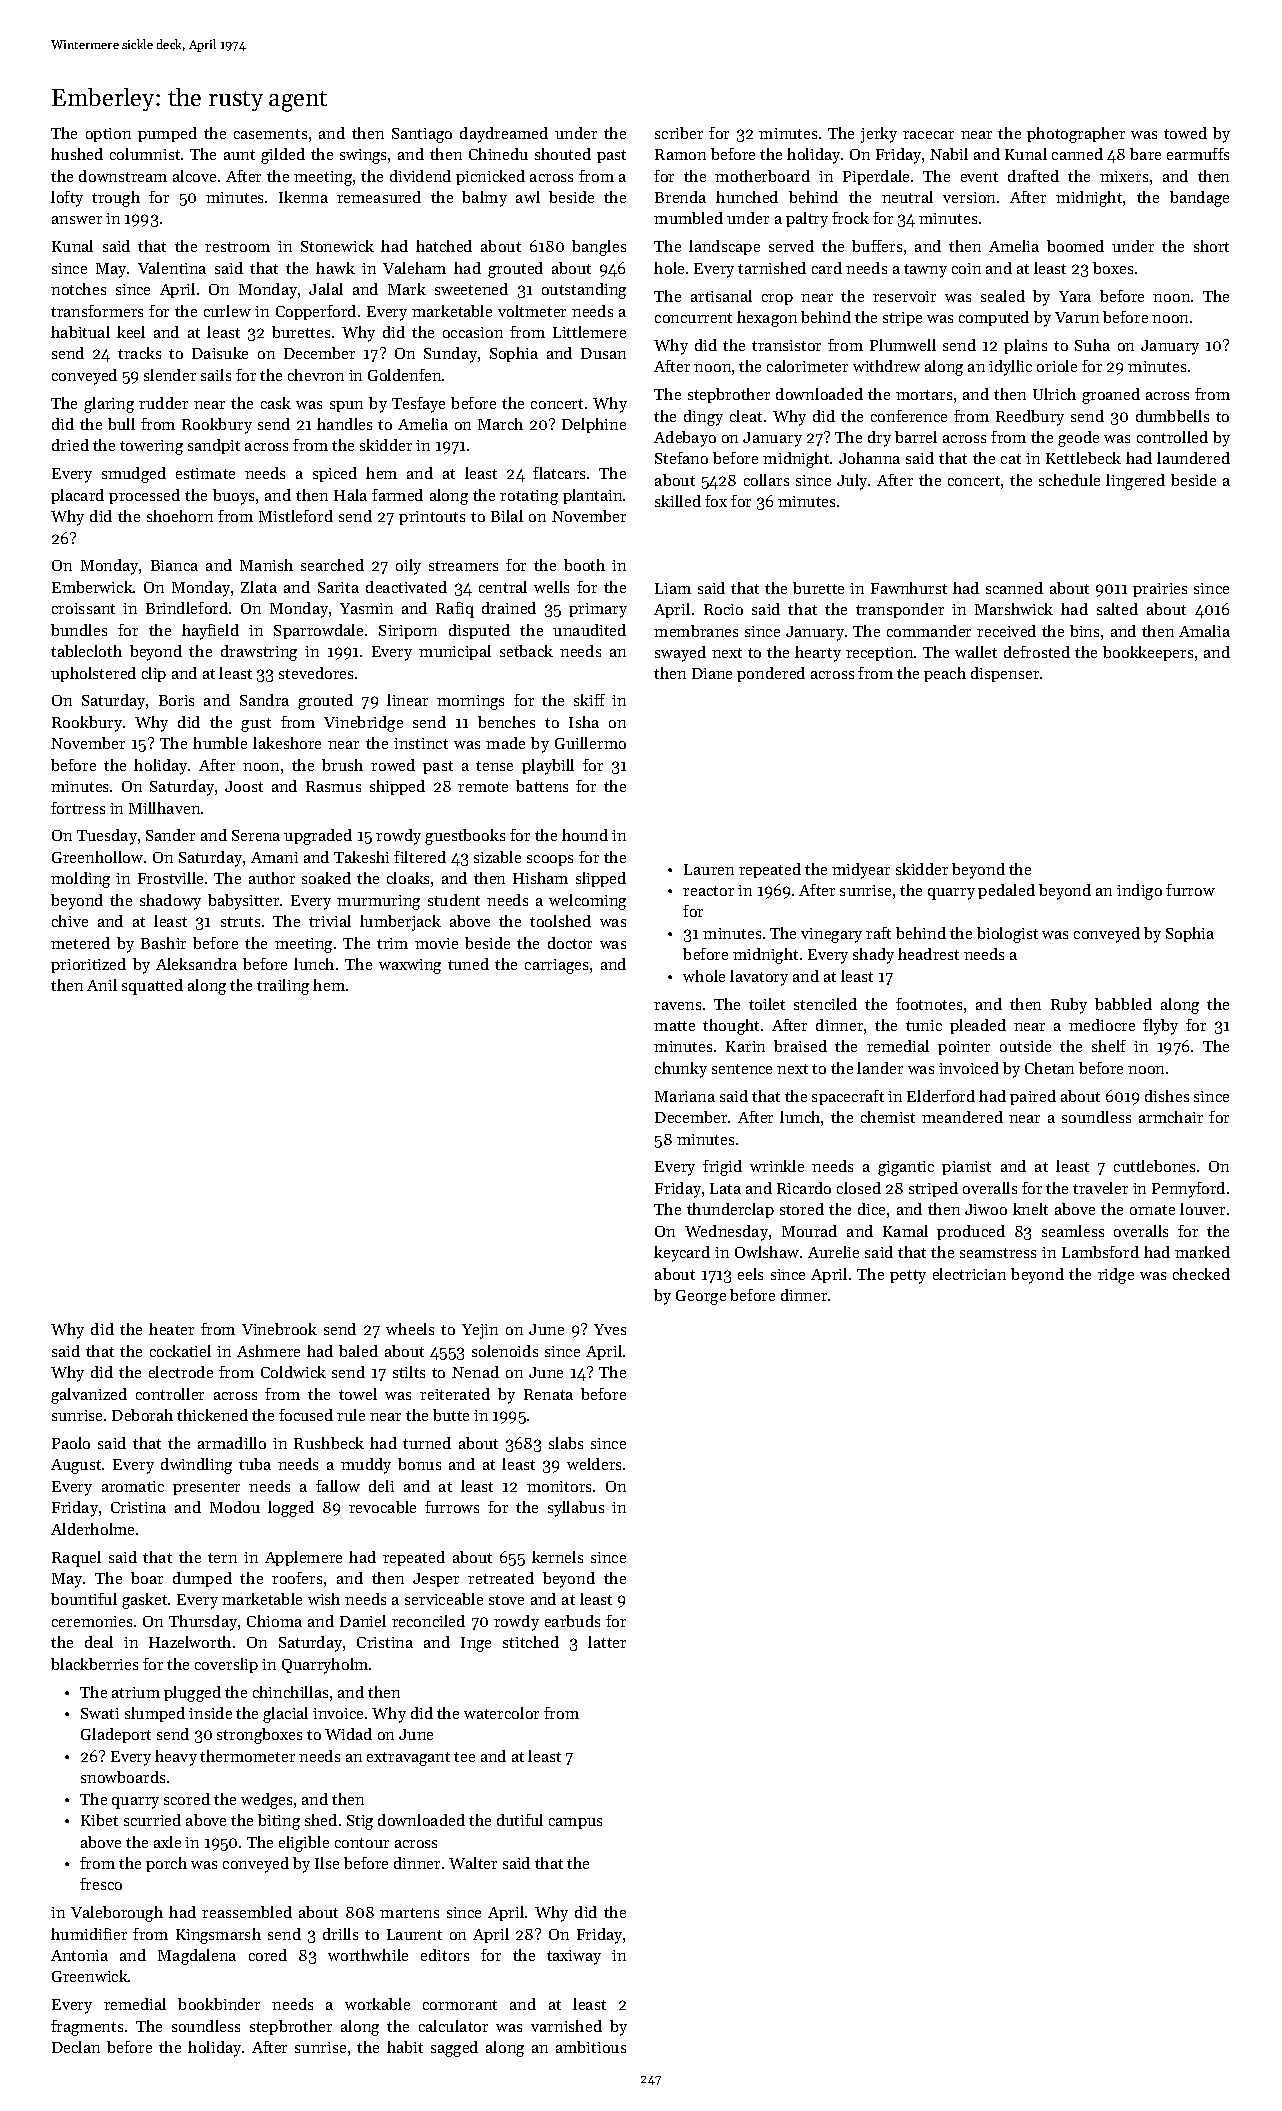 This page has height=2111, width=1282. I want to click on remote, so click(483, 787).
